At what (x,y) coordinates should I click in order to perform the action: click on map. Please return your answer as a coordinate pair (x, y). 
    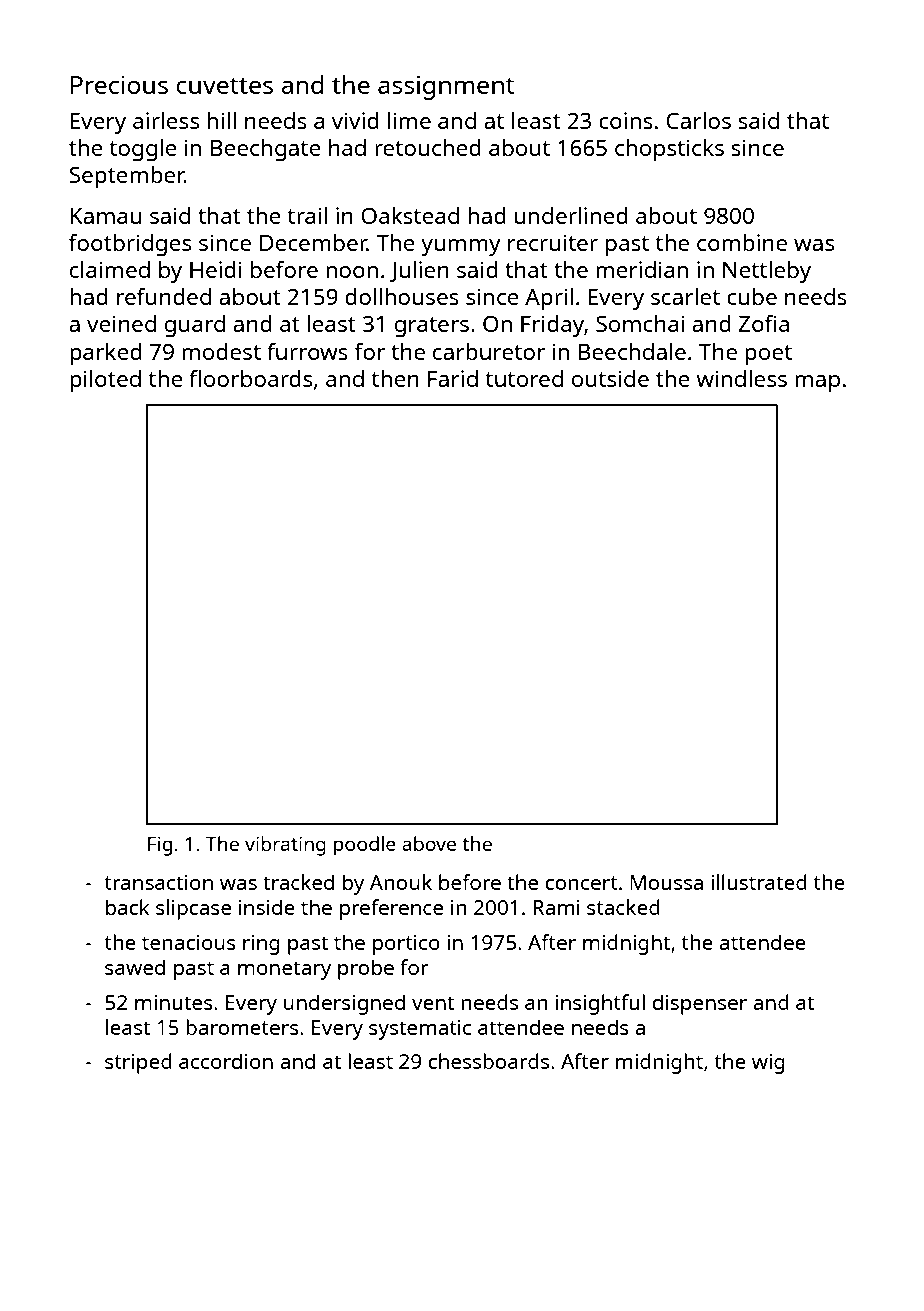
    Looking at the image, I should click on (817, 383).
